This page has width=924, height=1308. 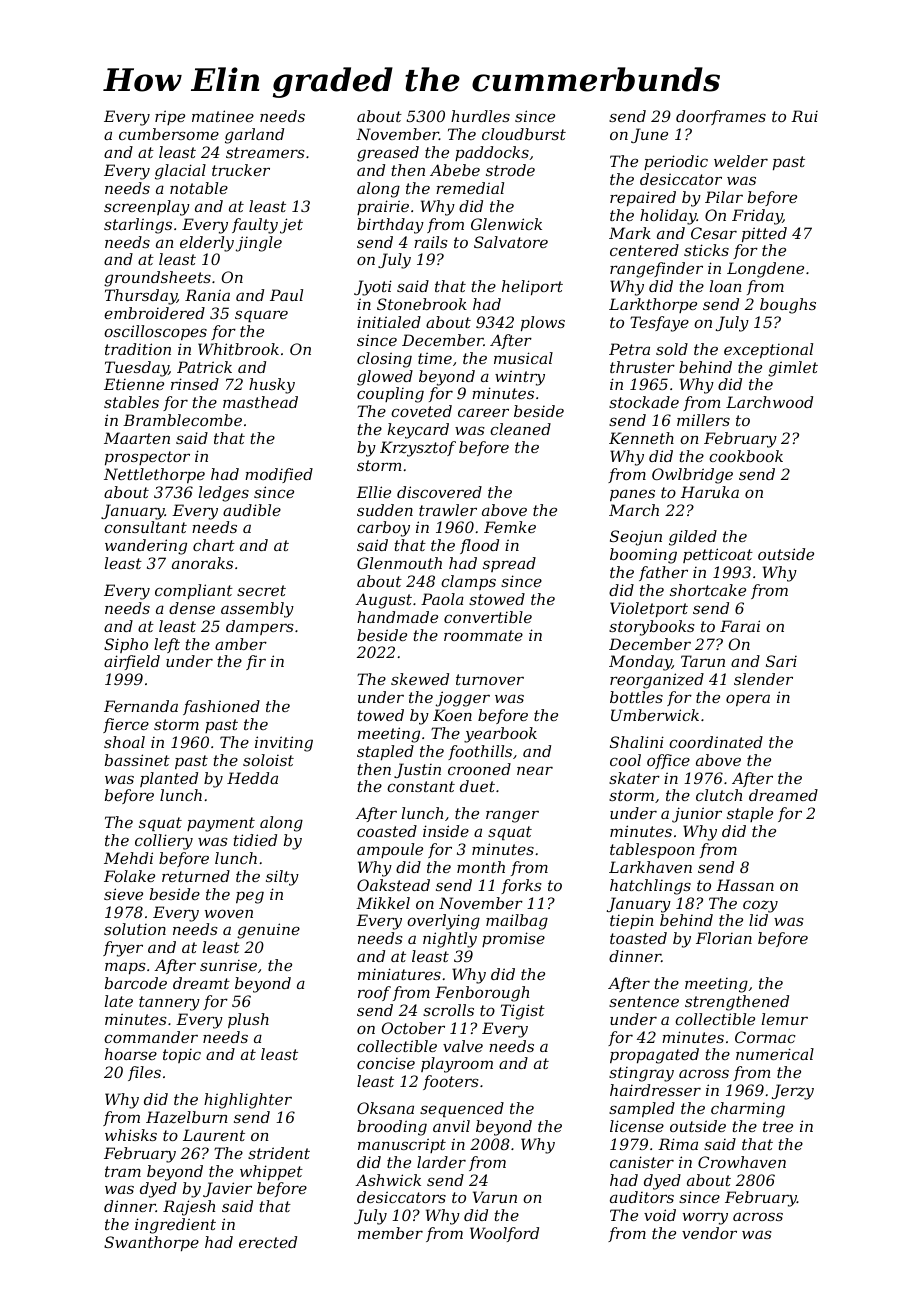 I want to click on rinsed, so click(x=195, y=384).
